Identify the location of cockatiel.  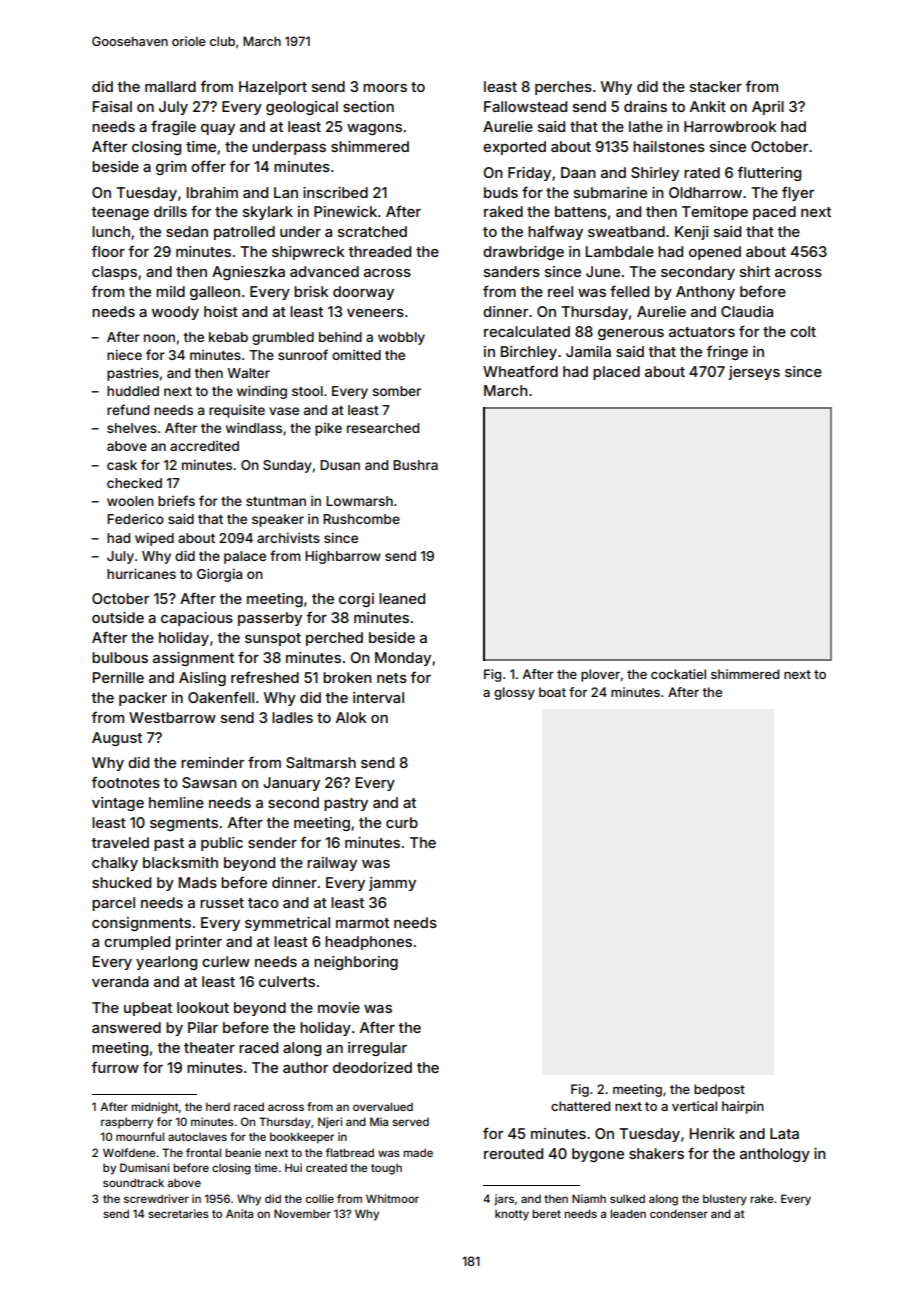
(678, 674).
